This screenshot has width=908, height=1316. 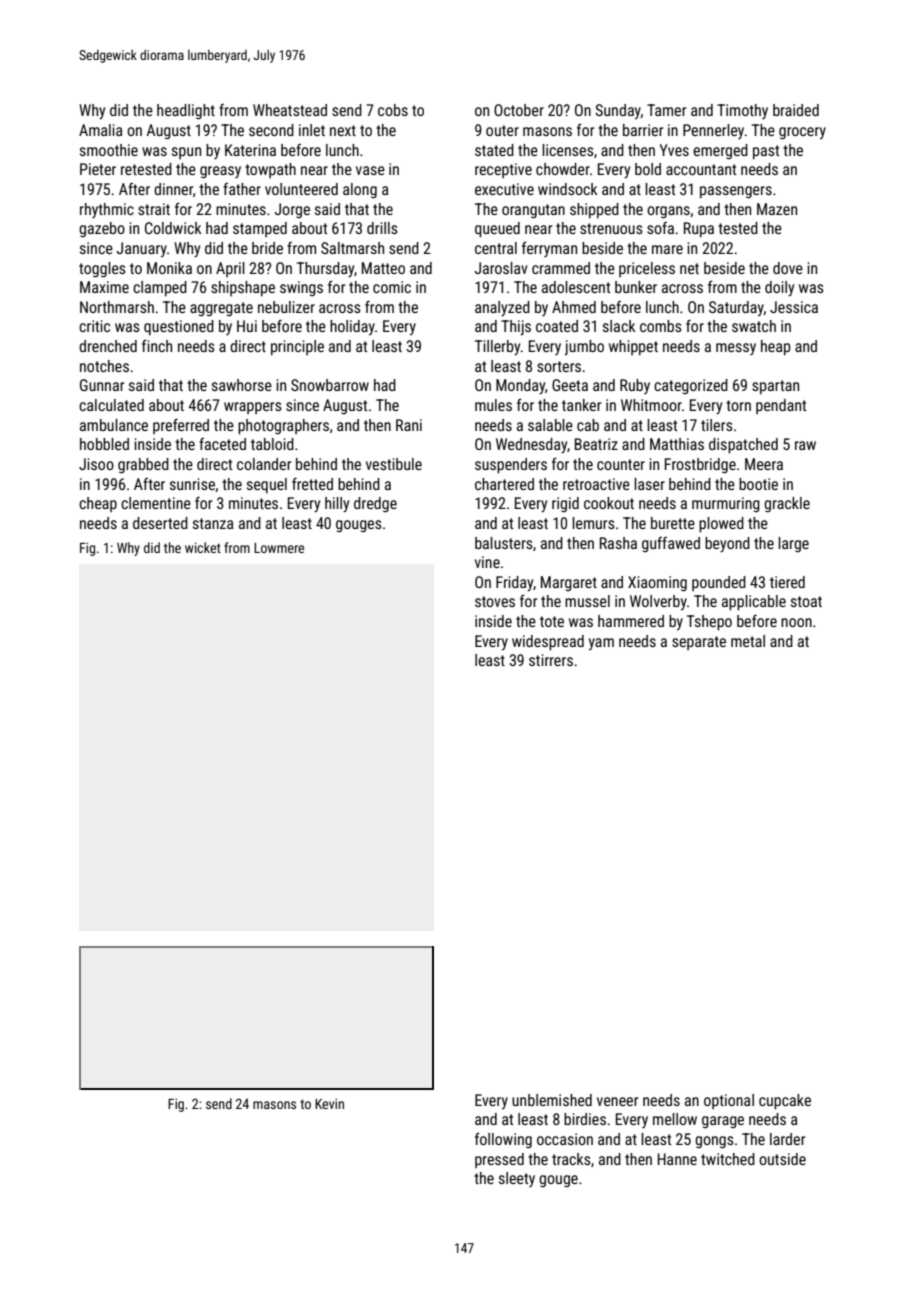 What do you see at coordinates (499, 1160) in the screenshot?
I see `pressed` at bounding box center [499, 1160].
